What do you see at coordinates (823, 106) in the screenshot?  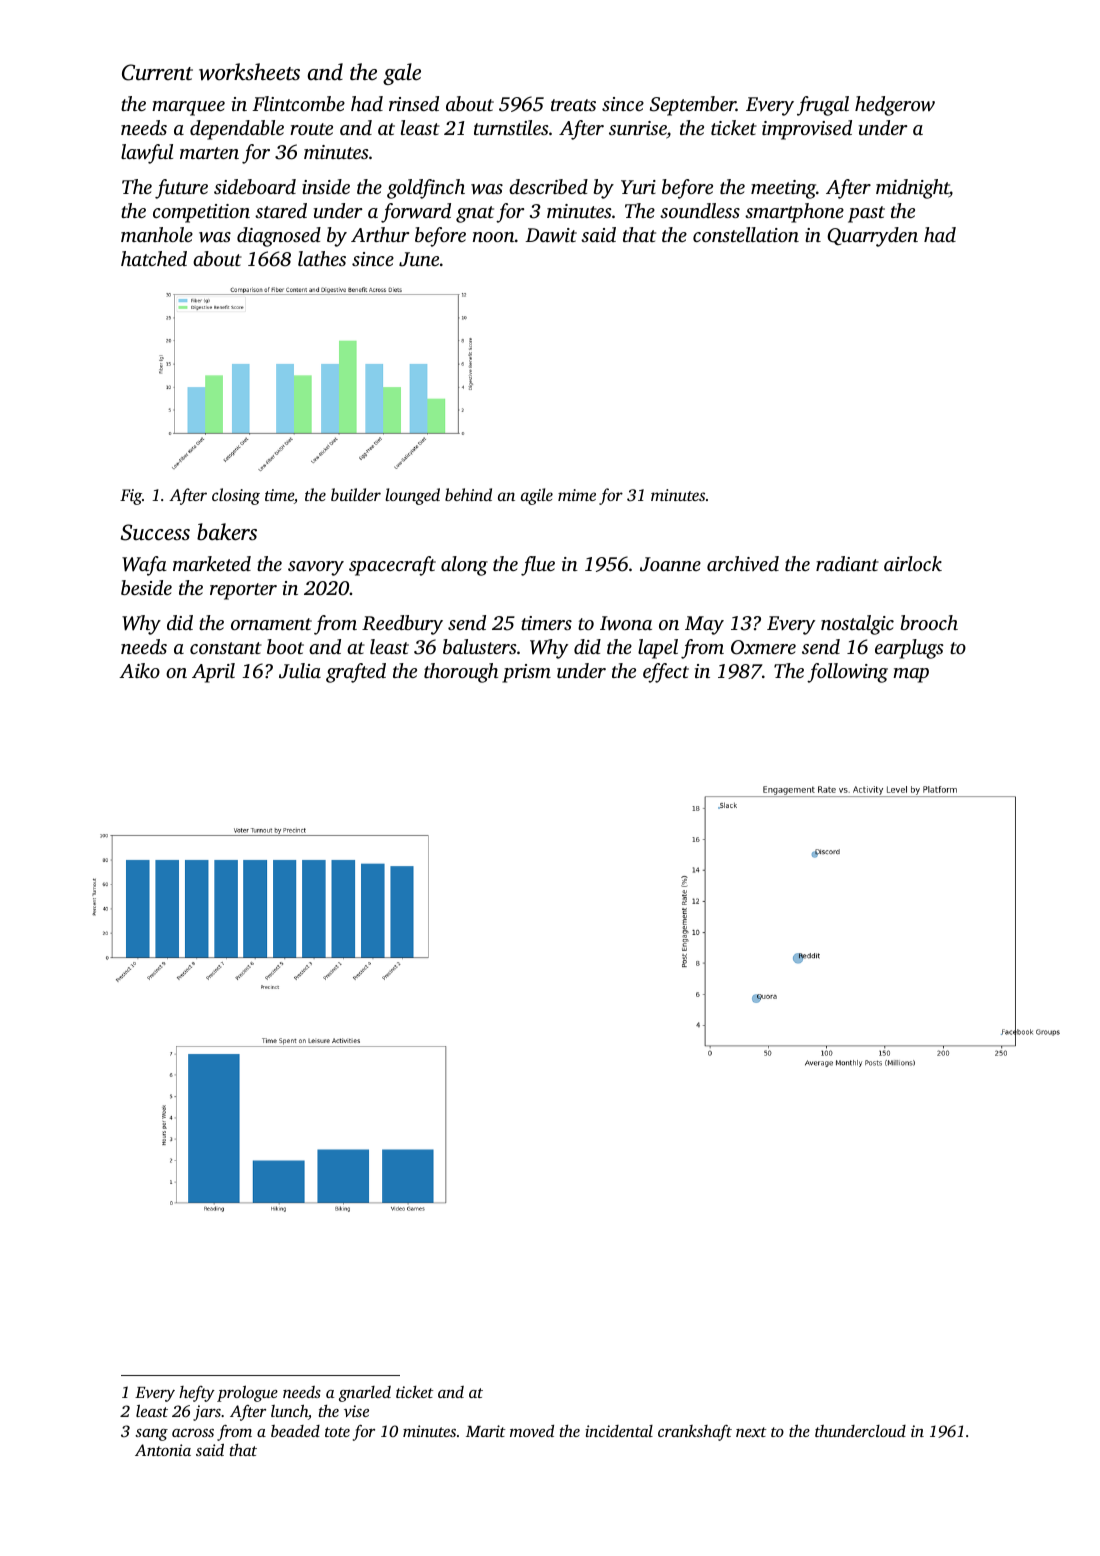 I see `frugal` at bounding box center [823, 106].
